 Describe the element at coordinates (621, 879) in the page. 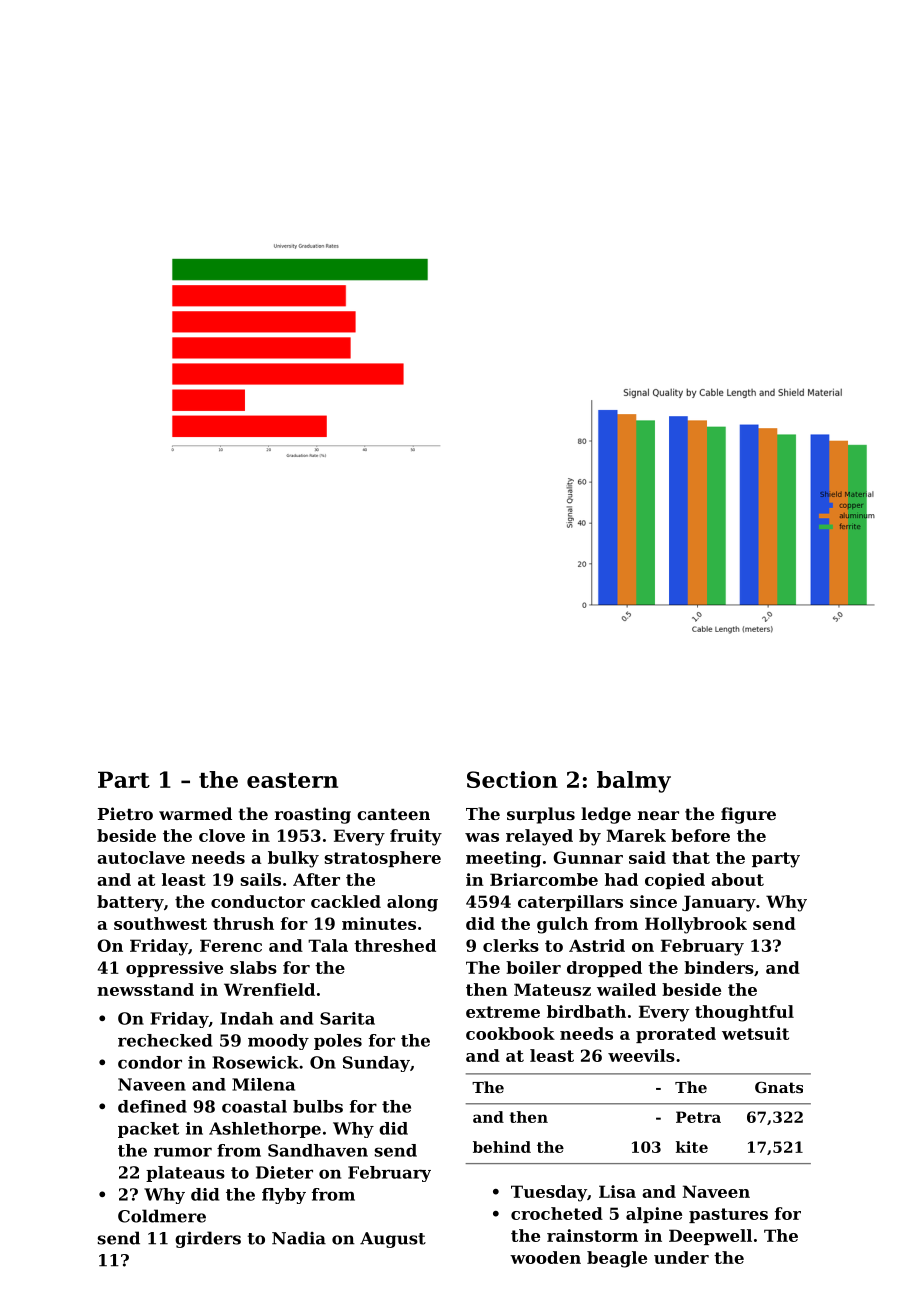

I see `had` at that location.
